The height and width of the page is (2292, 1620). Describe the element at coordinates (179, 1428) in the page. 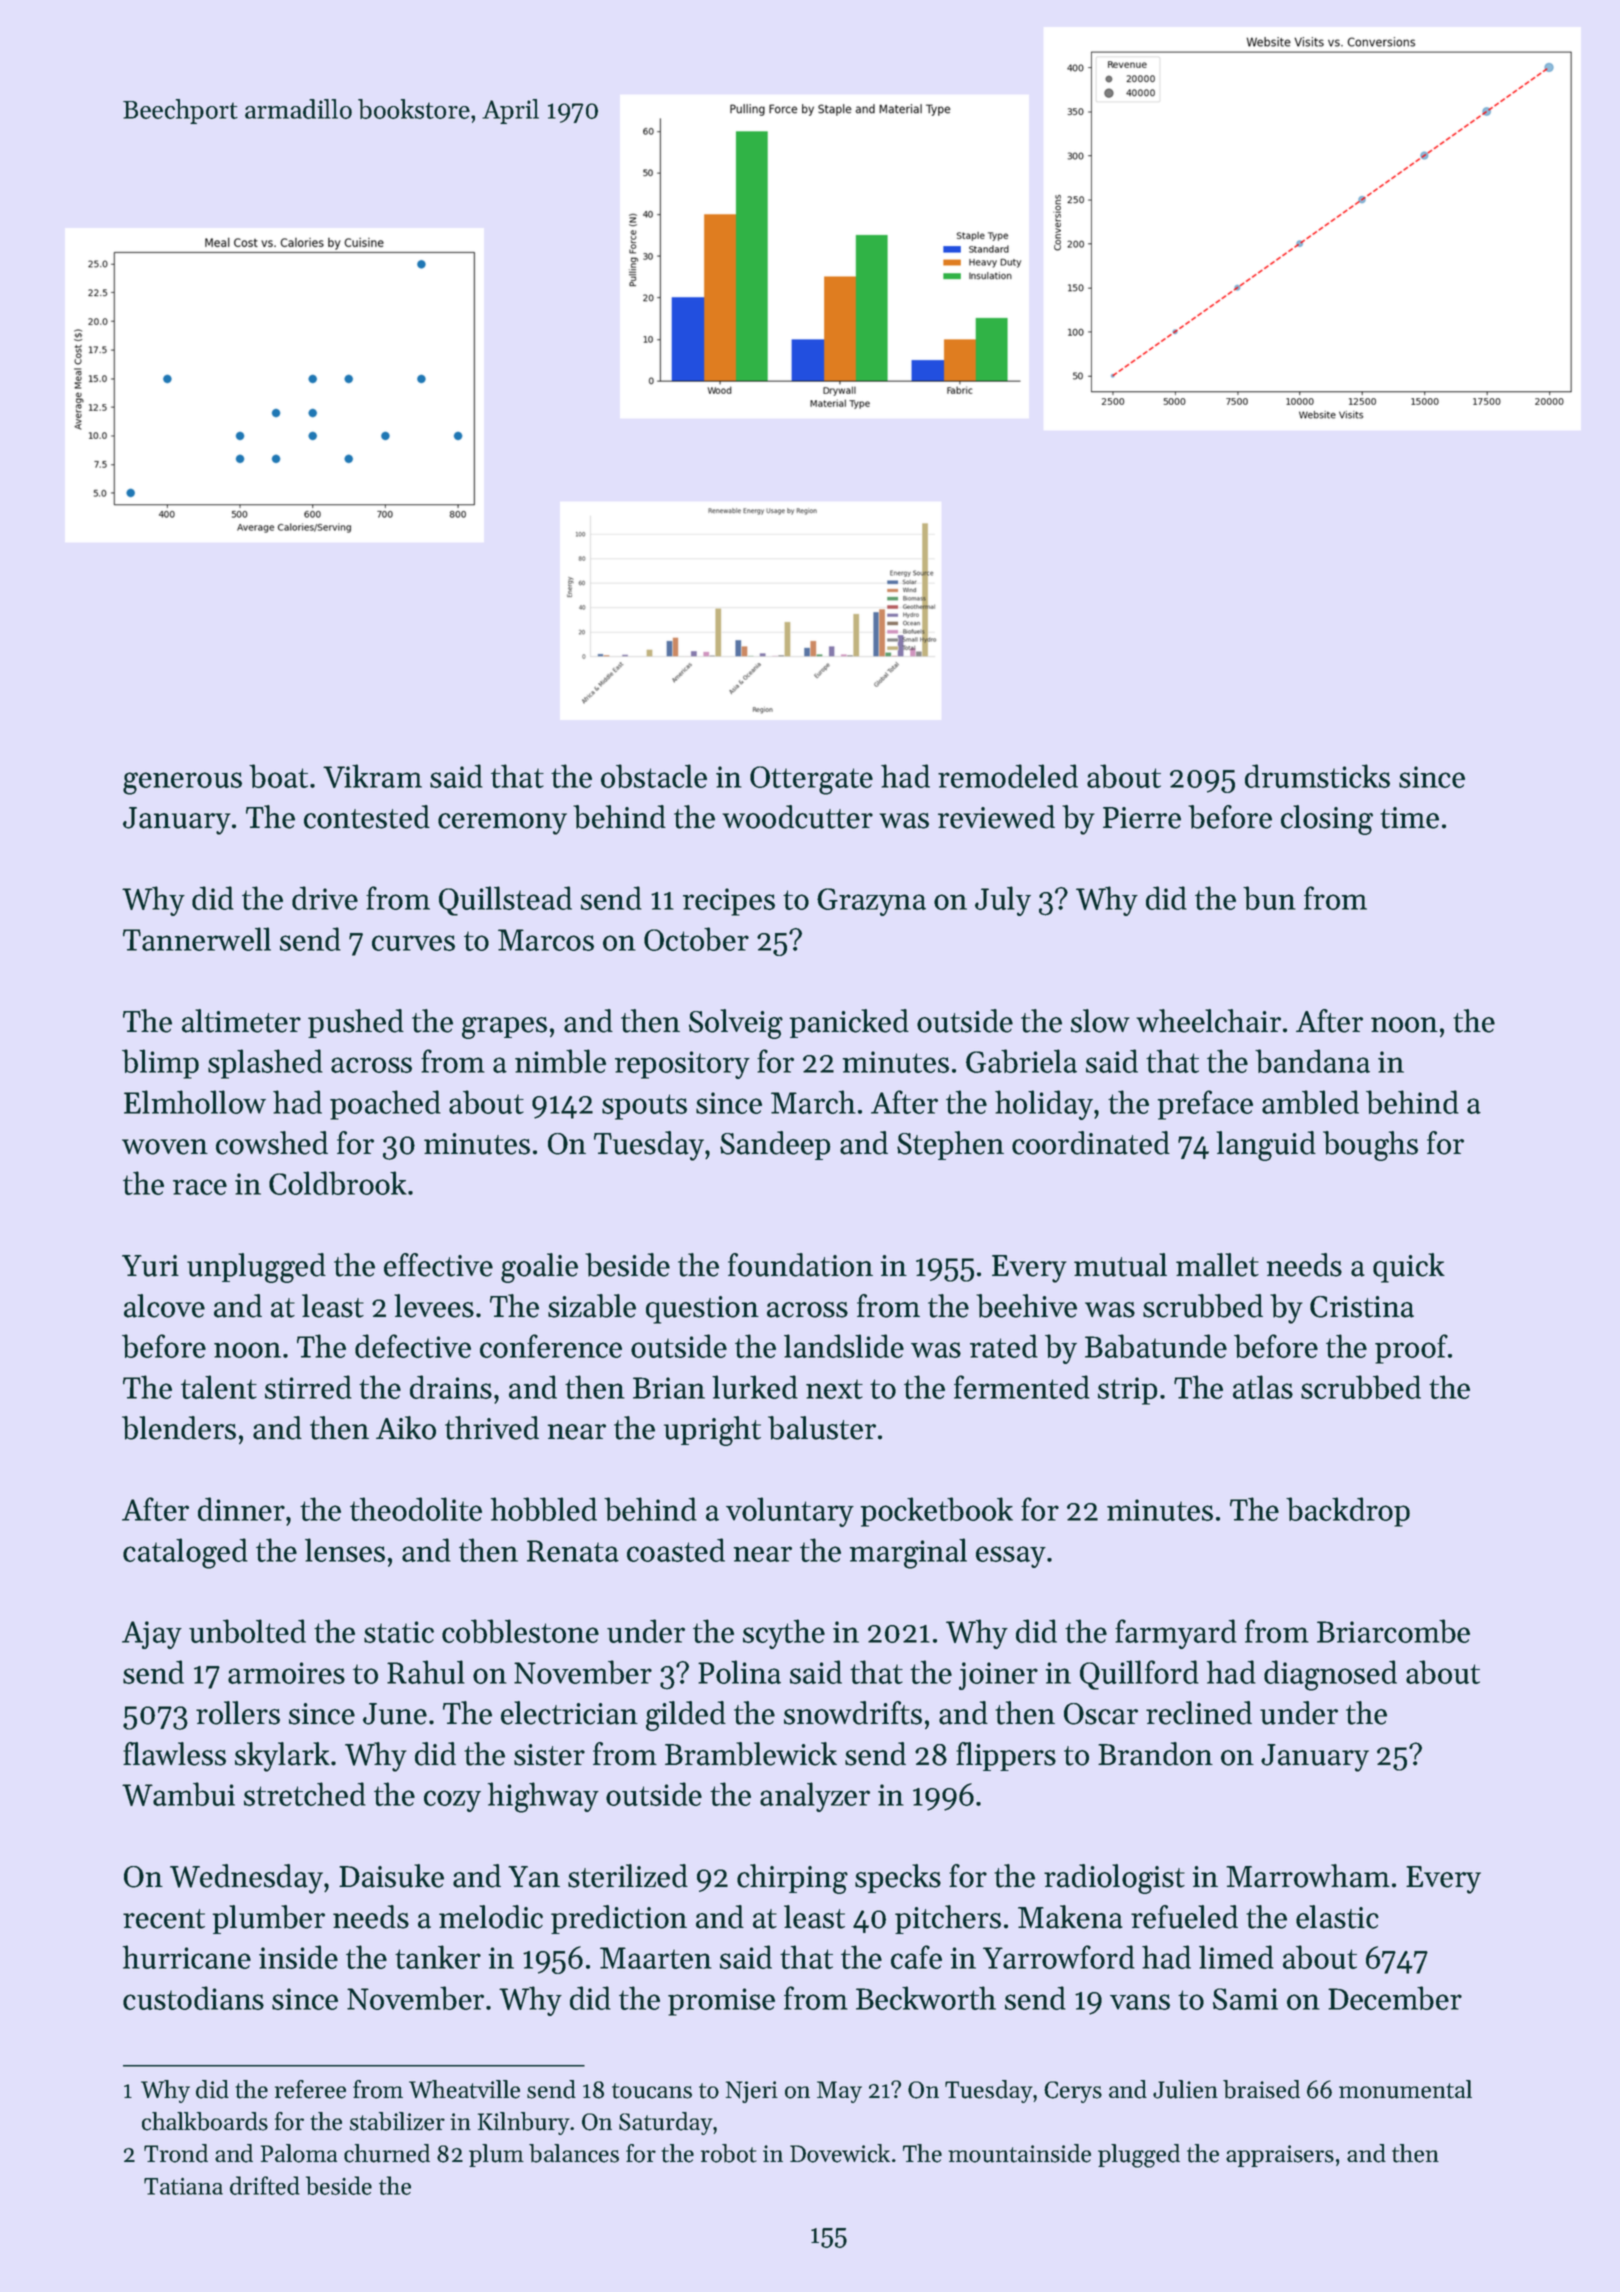

I see `blenders` at that location.
